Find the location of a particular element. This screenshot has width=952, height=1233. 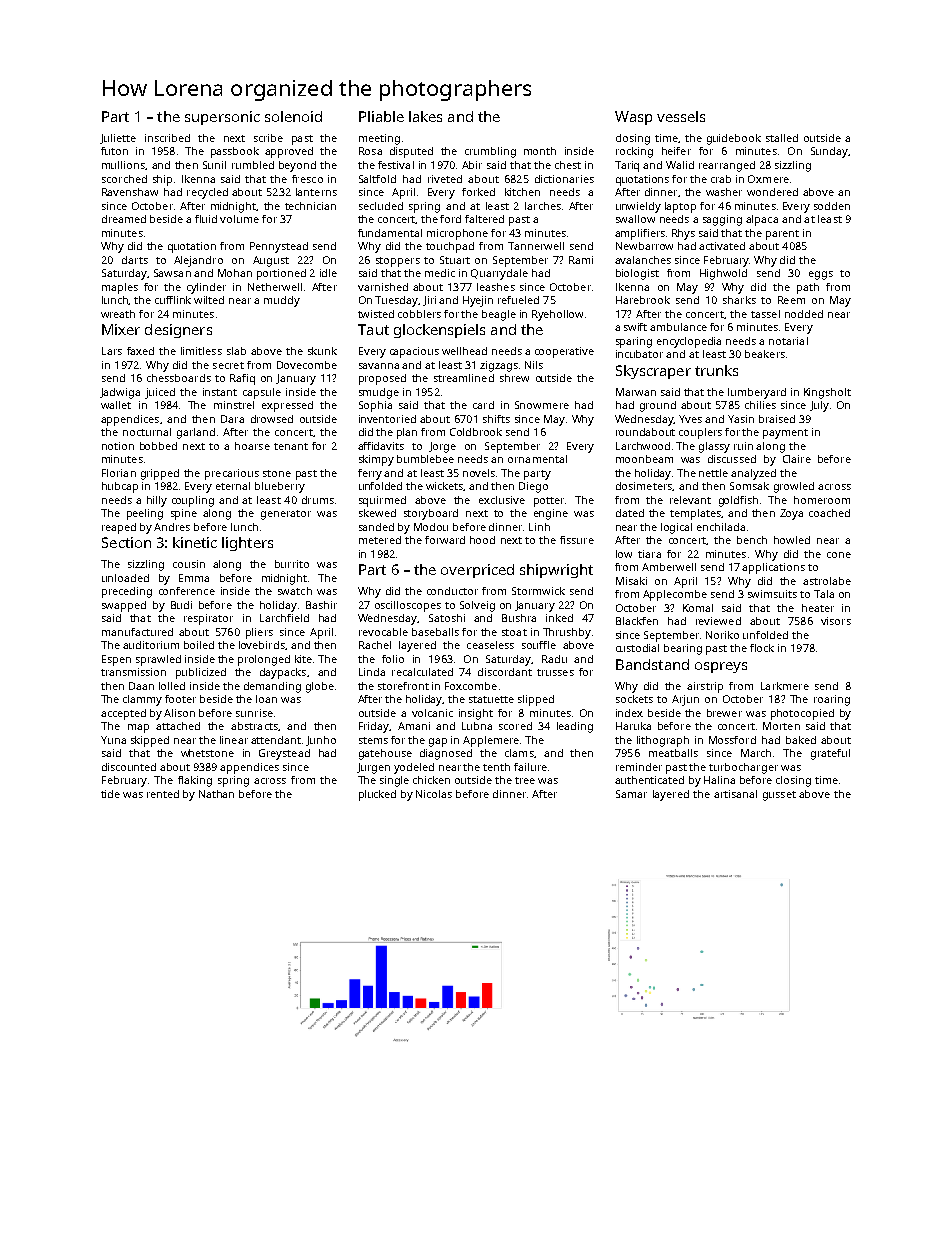

growled is located at coordinates (794, 487).
